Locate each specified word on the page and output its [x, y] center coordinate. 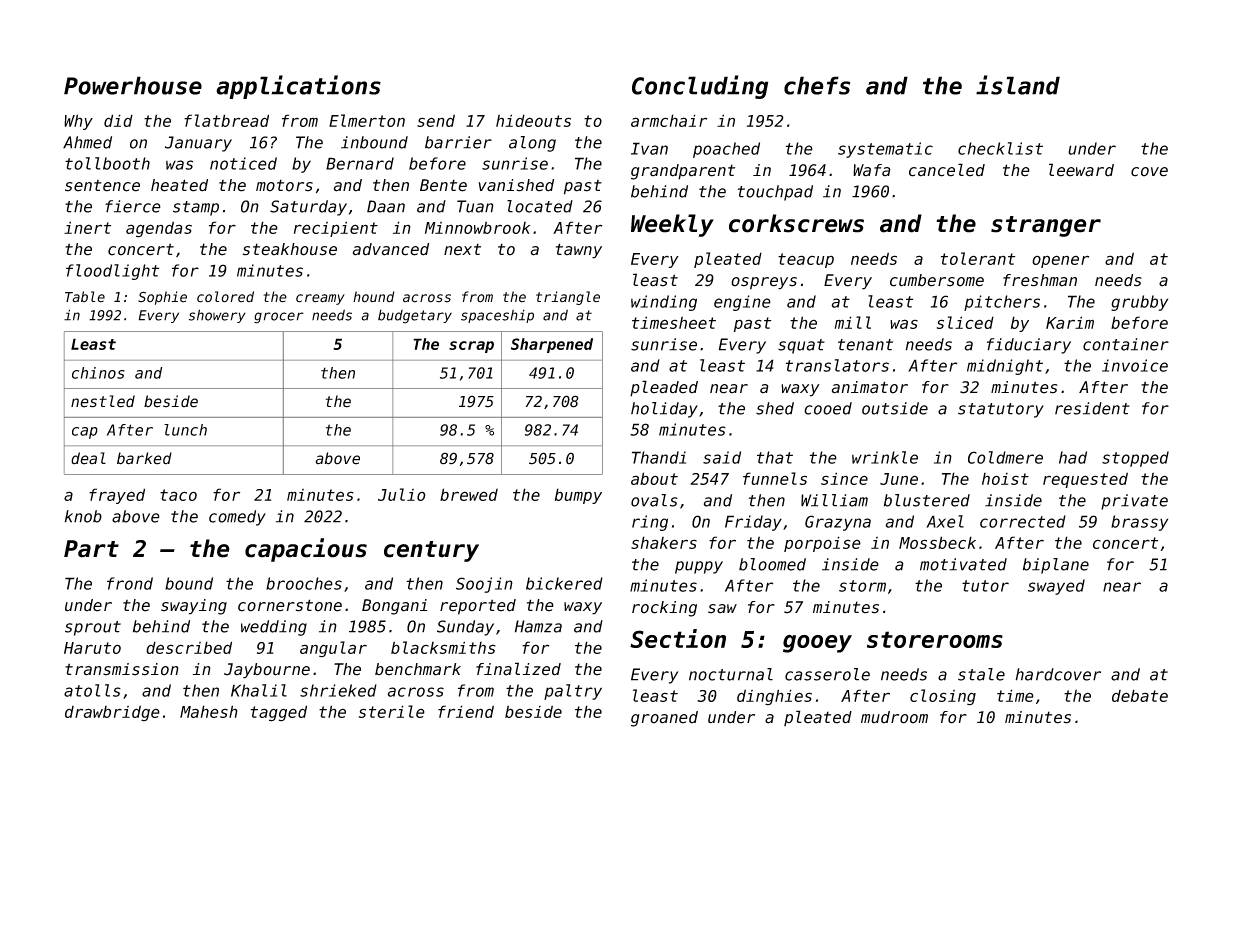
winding [664, 303]
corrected [1023, 521]
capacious [306, 550]
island [1018, 85]
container [1126, 344]
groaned [664, 719]
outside [895, 408]
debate [1140, 695]
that [775, 457]
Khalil [259, 690]
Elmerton [367, 120]
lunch [185, 430]
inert [87, 227]
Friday [753, 523]
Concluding [700, 87]
